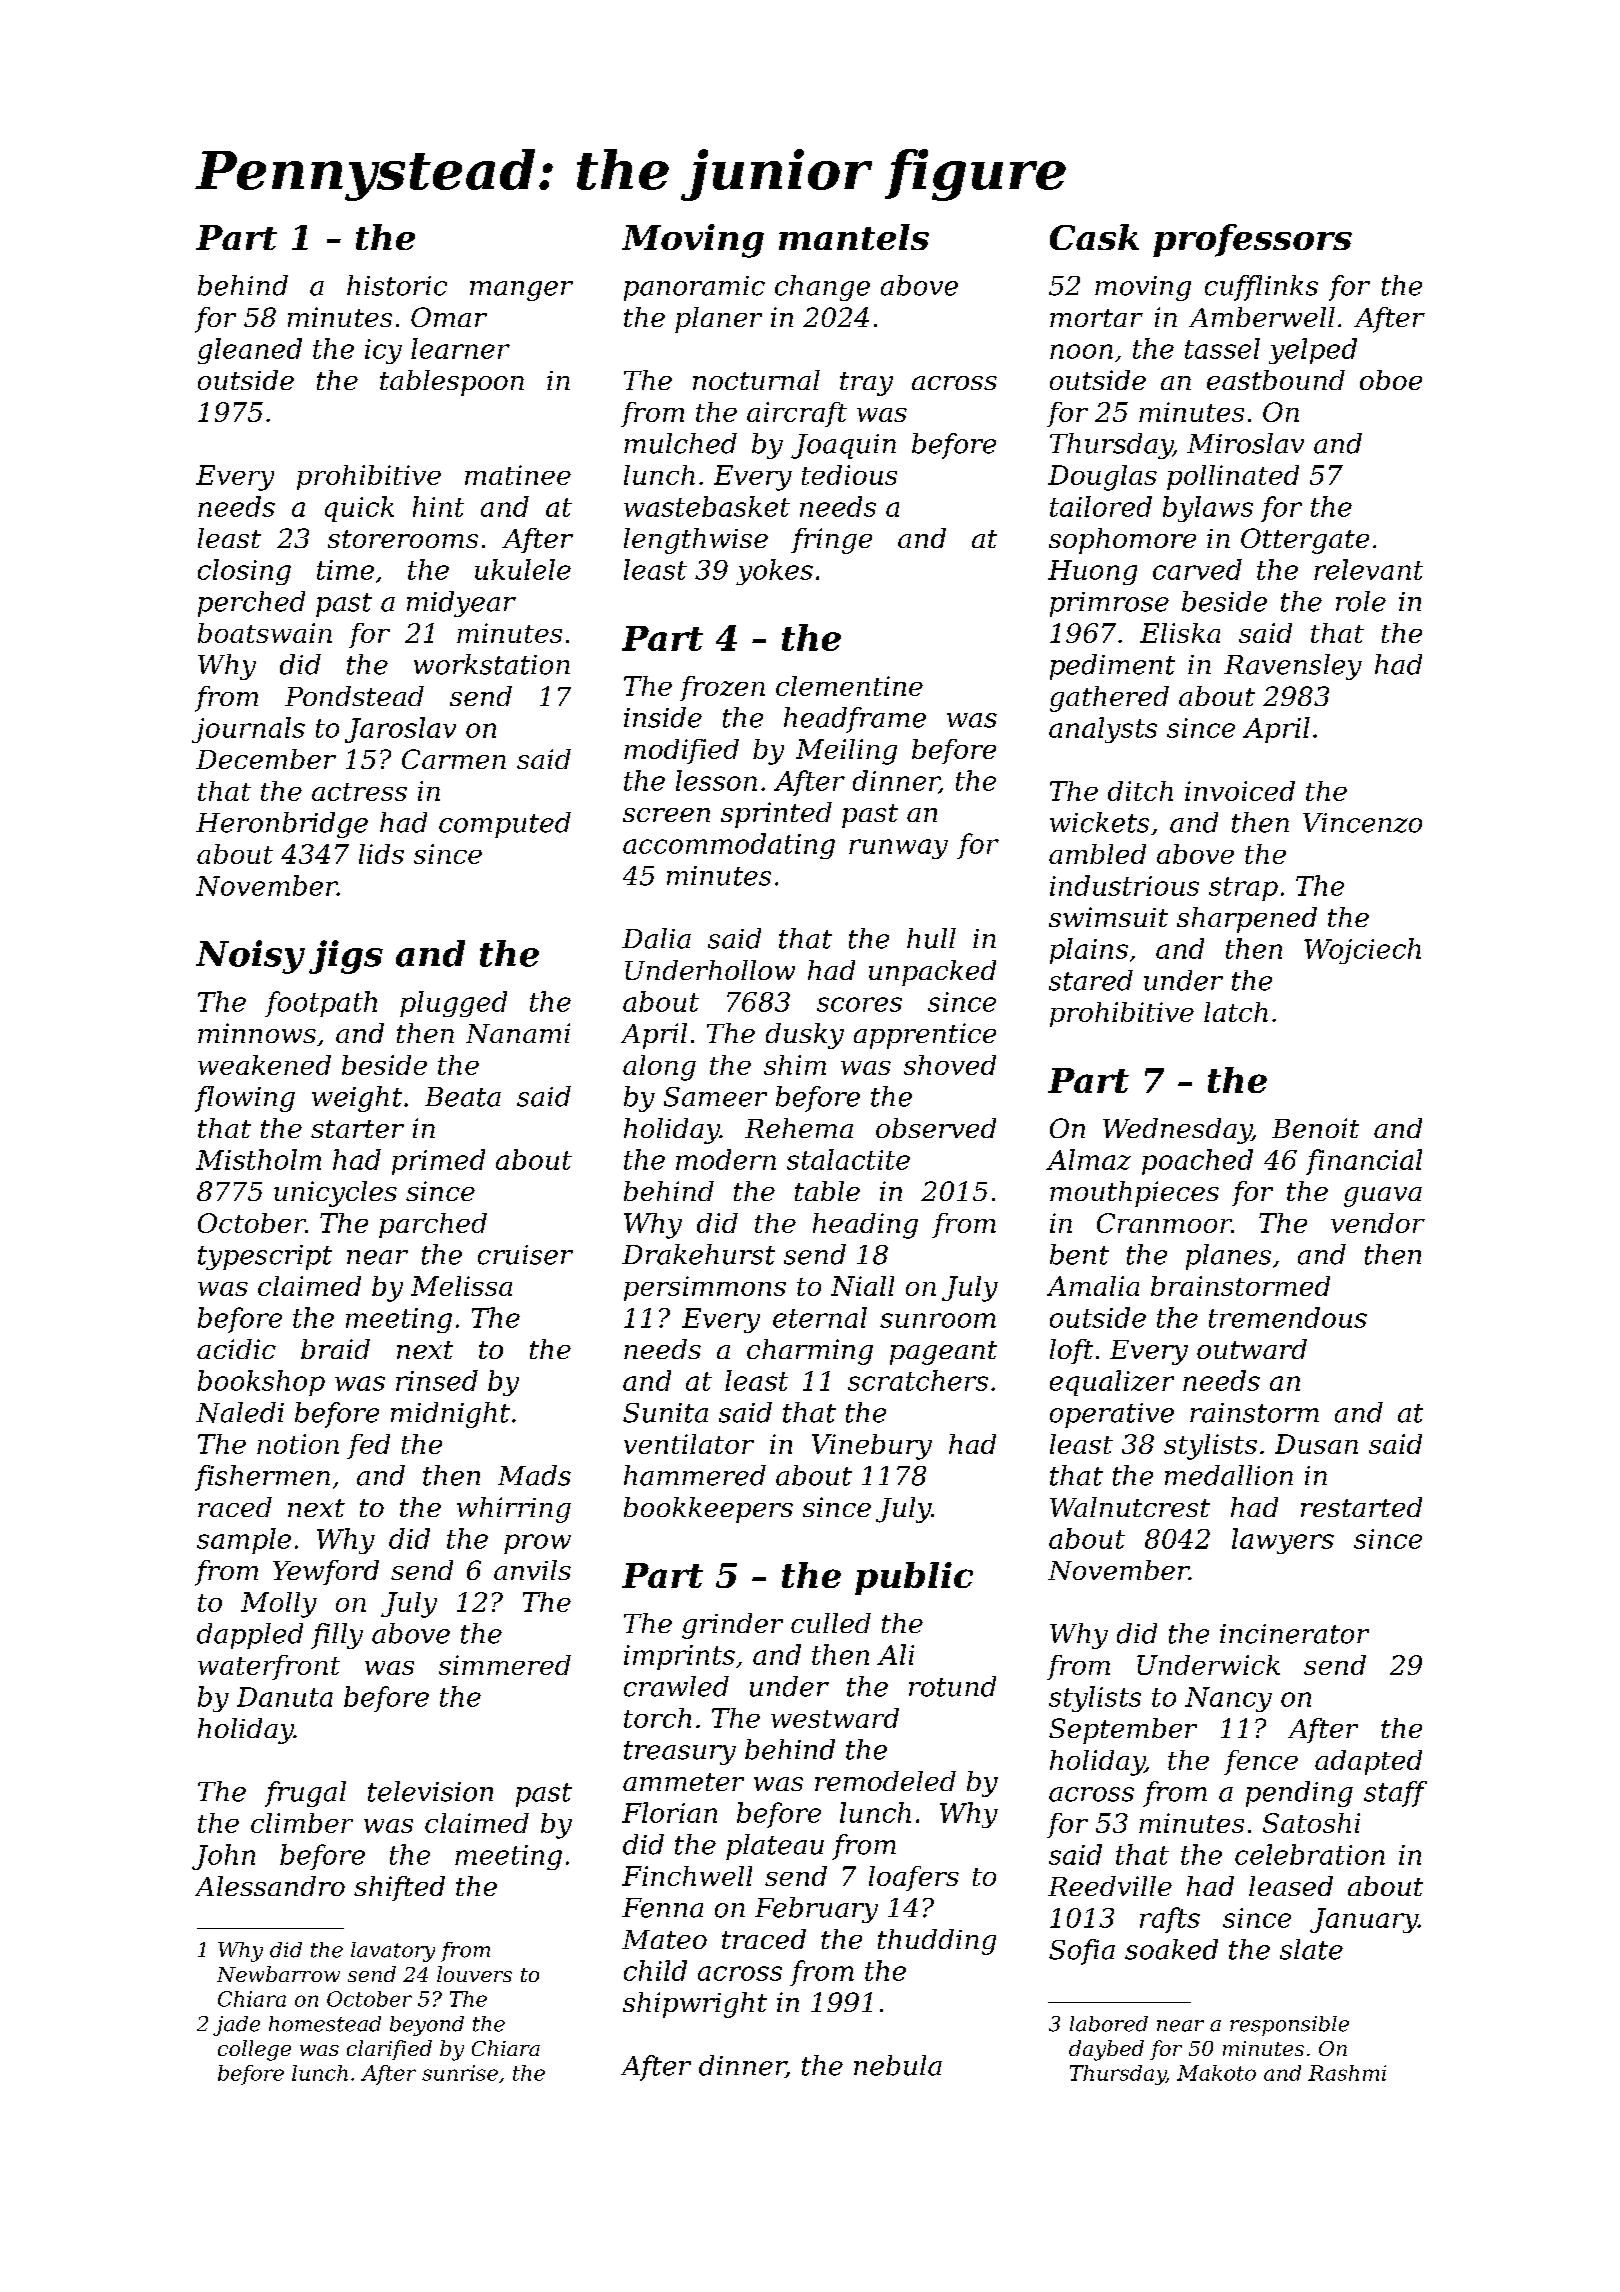 Image resolution: width=1620 pixels, height=2292 pixels. Describe the element at coordinates (898, 2065) in the screenshot. I see `nebula` at that location.
